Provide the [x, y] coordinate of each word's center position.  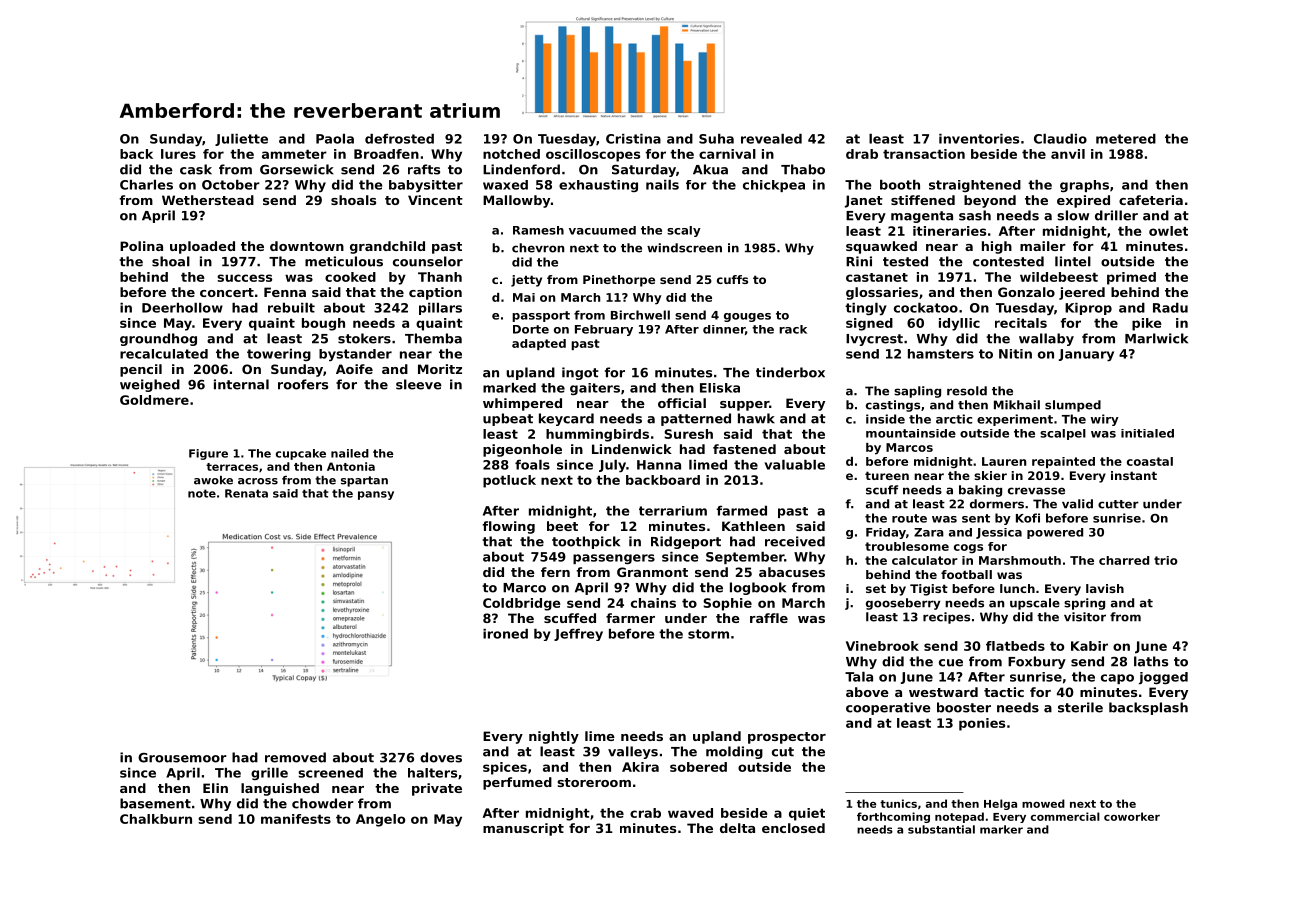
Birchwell [640, 315]
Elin [215, 788]
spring [1084, 604]
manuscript [523, 829]
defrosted [399, 139]
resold [967, 391]
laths [1151, 661]
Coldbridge [522, 604]
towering [279, 355]
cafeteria [1151, 200]
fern [555, 572]
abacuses [792, 572]
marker [1001, 829]
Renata [246, 493]
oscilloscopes [593, 155]
